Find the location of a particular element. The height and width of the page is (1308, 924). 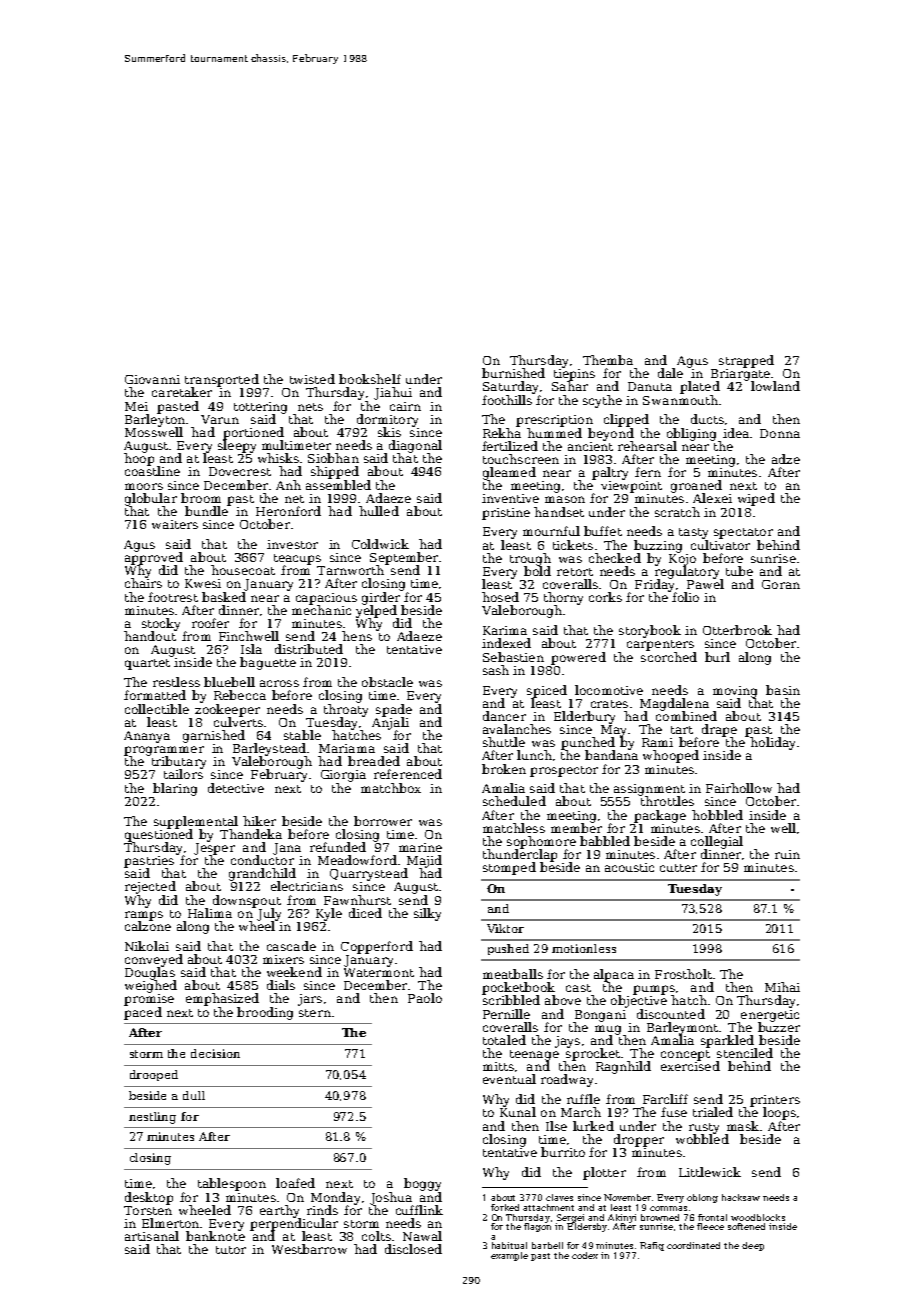

artisanal is located at coordinates (152, 1236).
